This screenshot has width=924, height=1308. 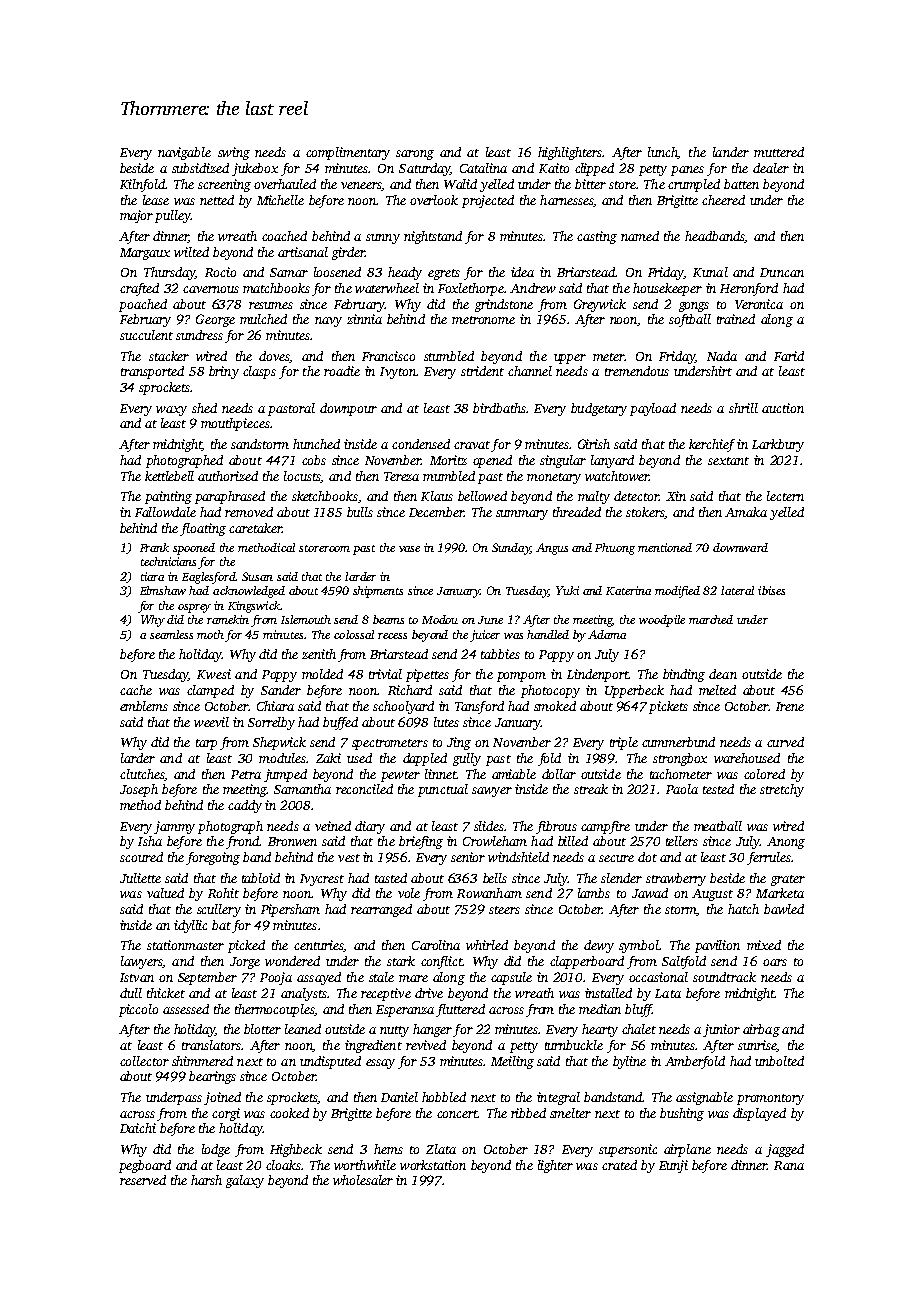 What do you see at coordinates (718, 826) in the screenshot?
I see `meatball` at bounding box center [718, 826].
